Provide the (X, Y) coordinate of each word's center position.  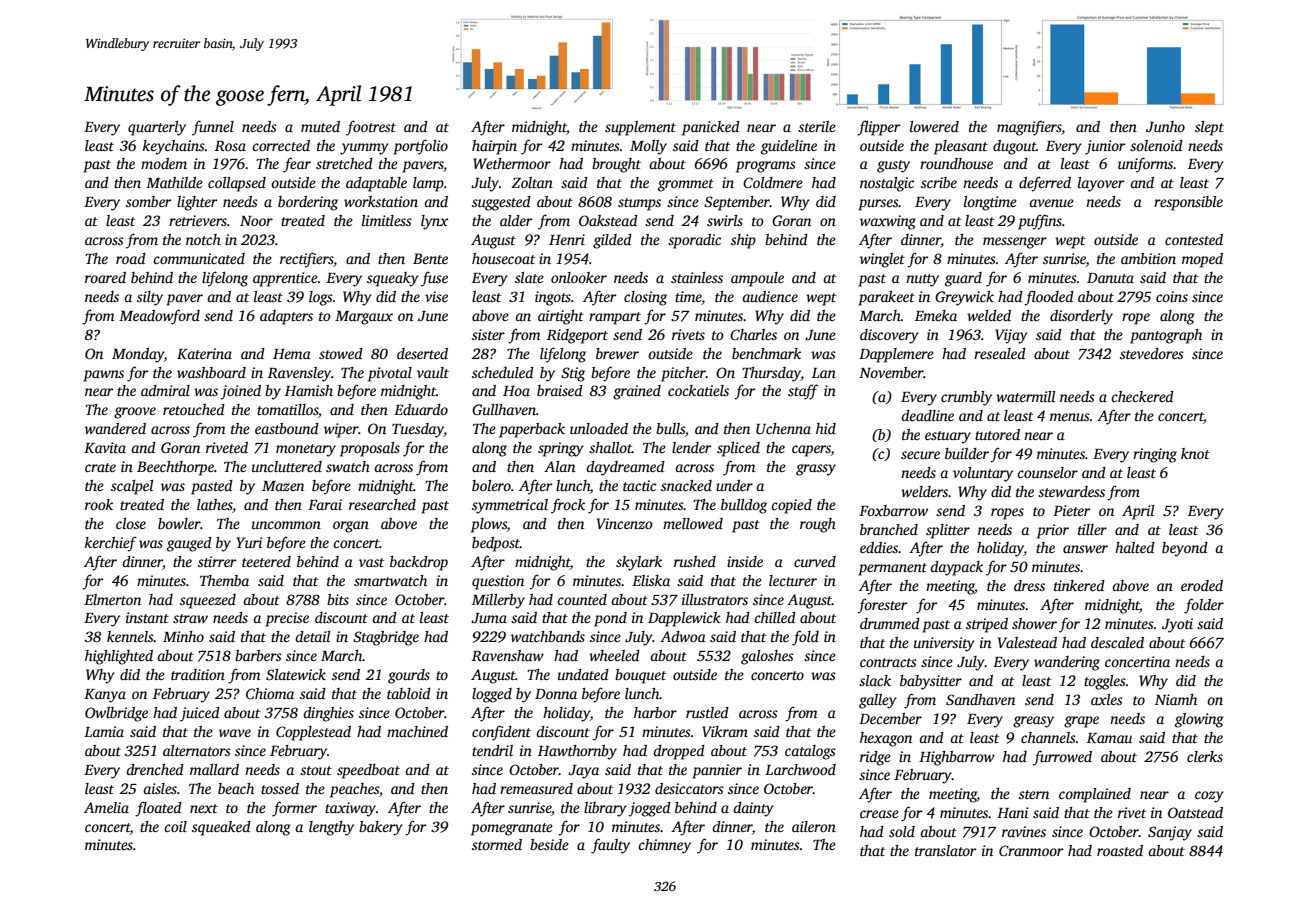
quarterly (157, 128)
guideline (789, 147)
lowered (934, 126)
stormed (497, 844)
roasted (1120, 850)
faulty (610, 846)
